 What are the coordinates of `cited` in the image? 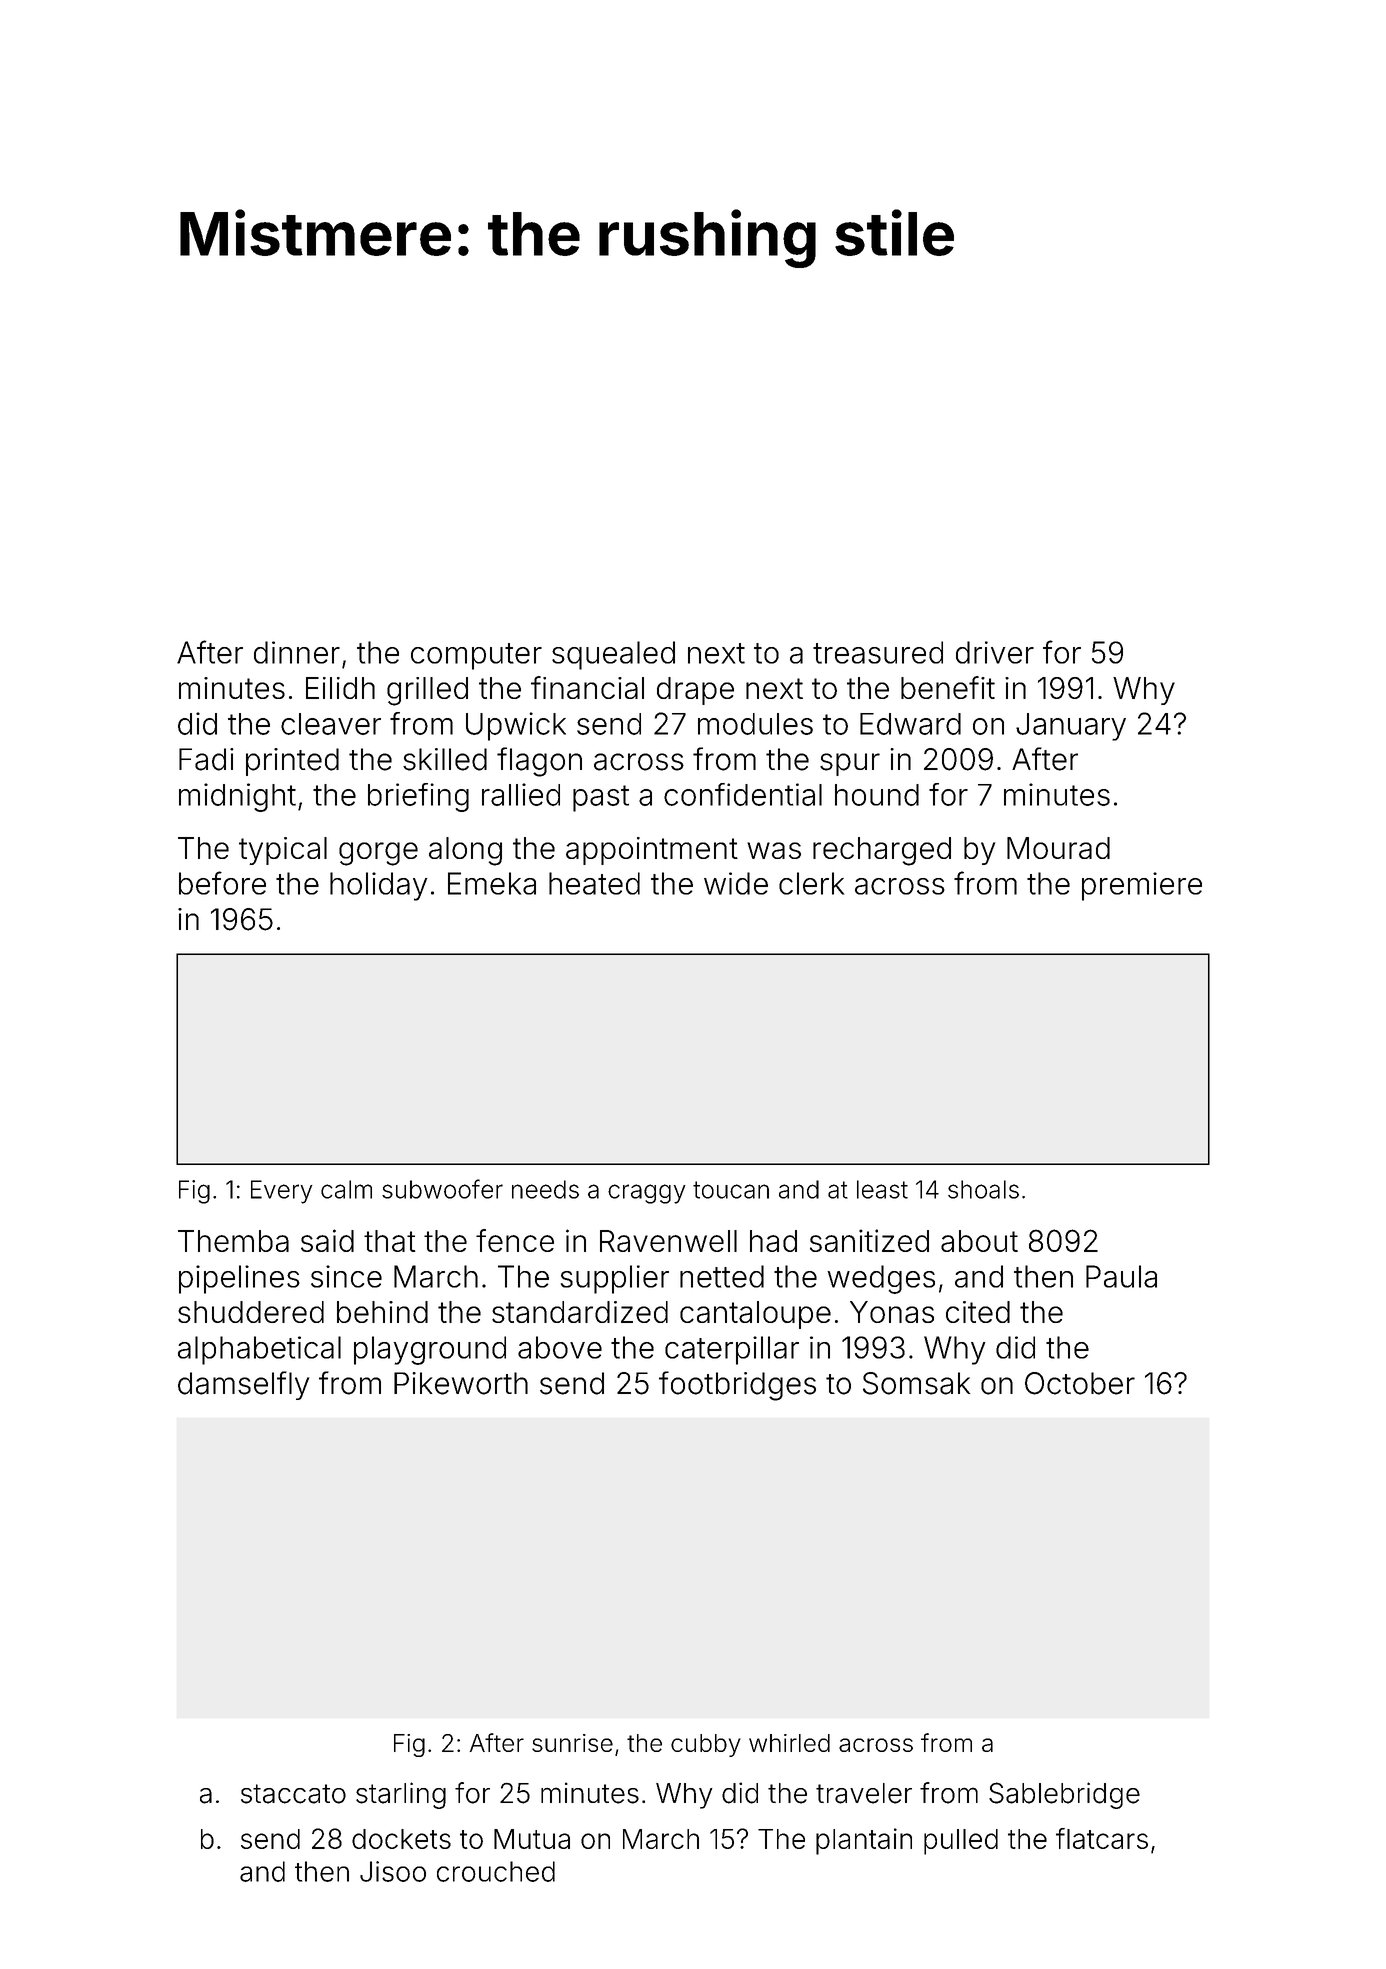 It's located at (978, 1312).
